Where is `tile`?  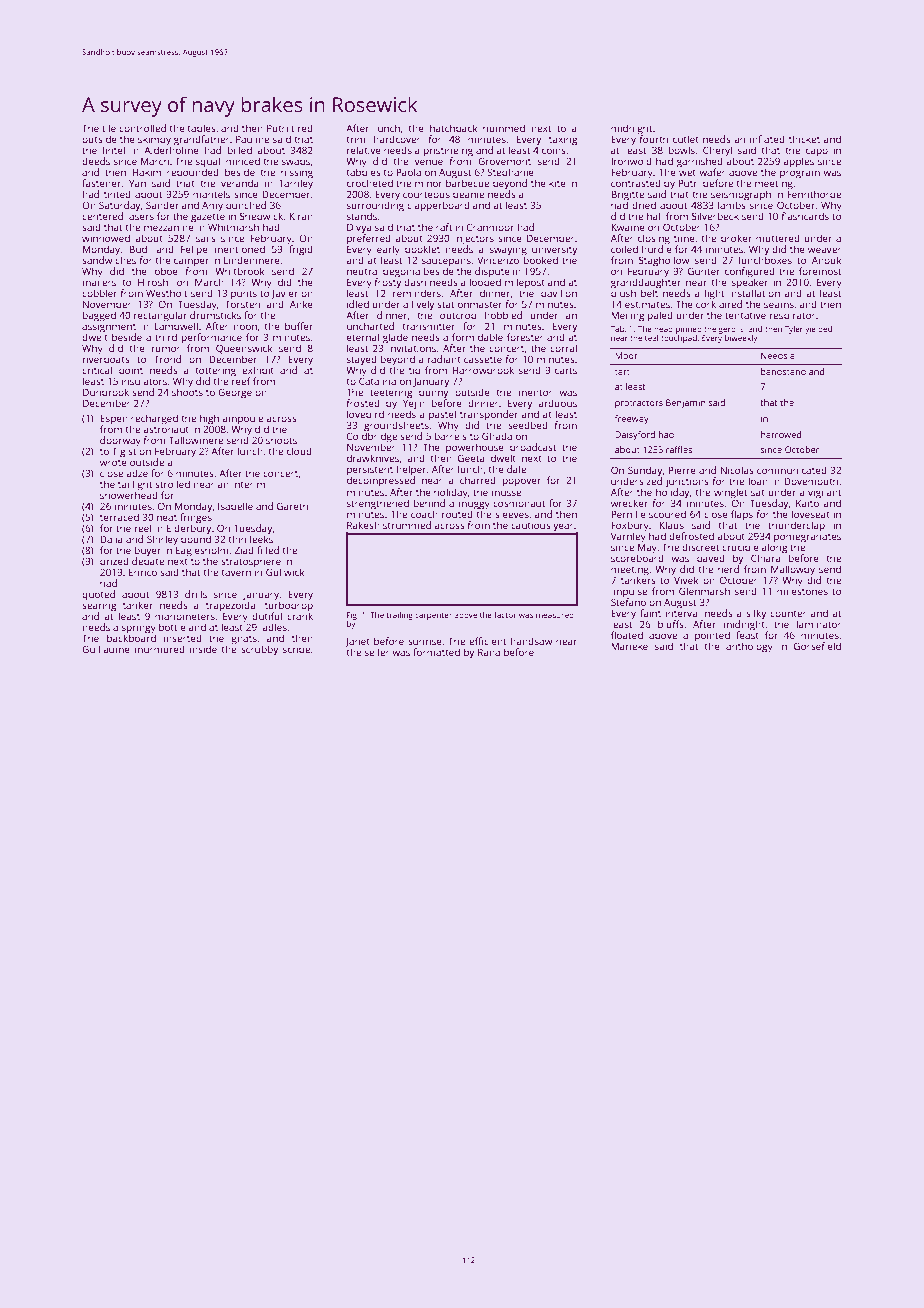 tile is located at coordinates (109, 128).
